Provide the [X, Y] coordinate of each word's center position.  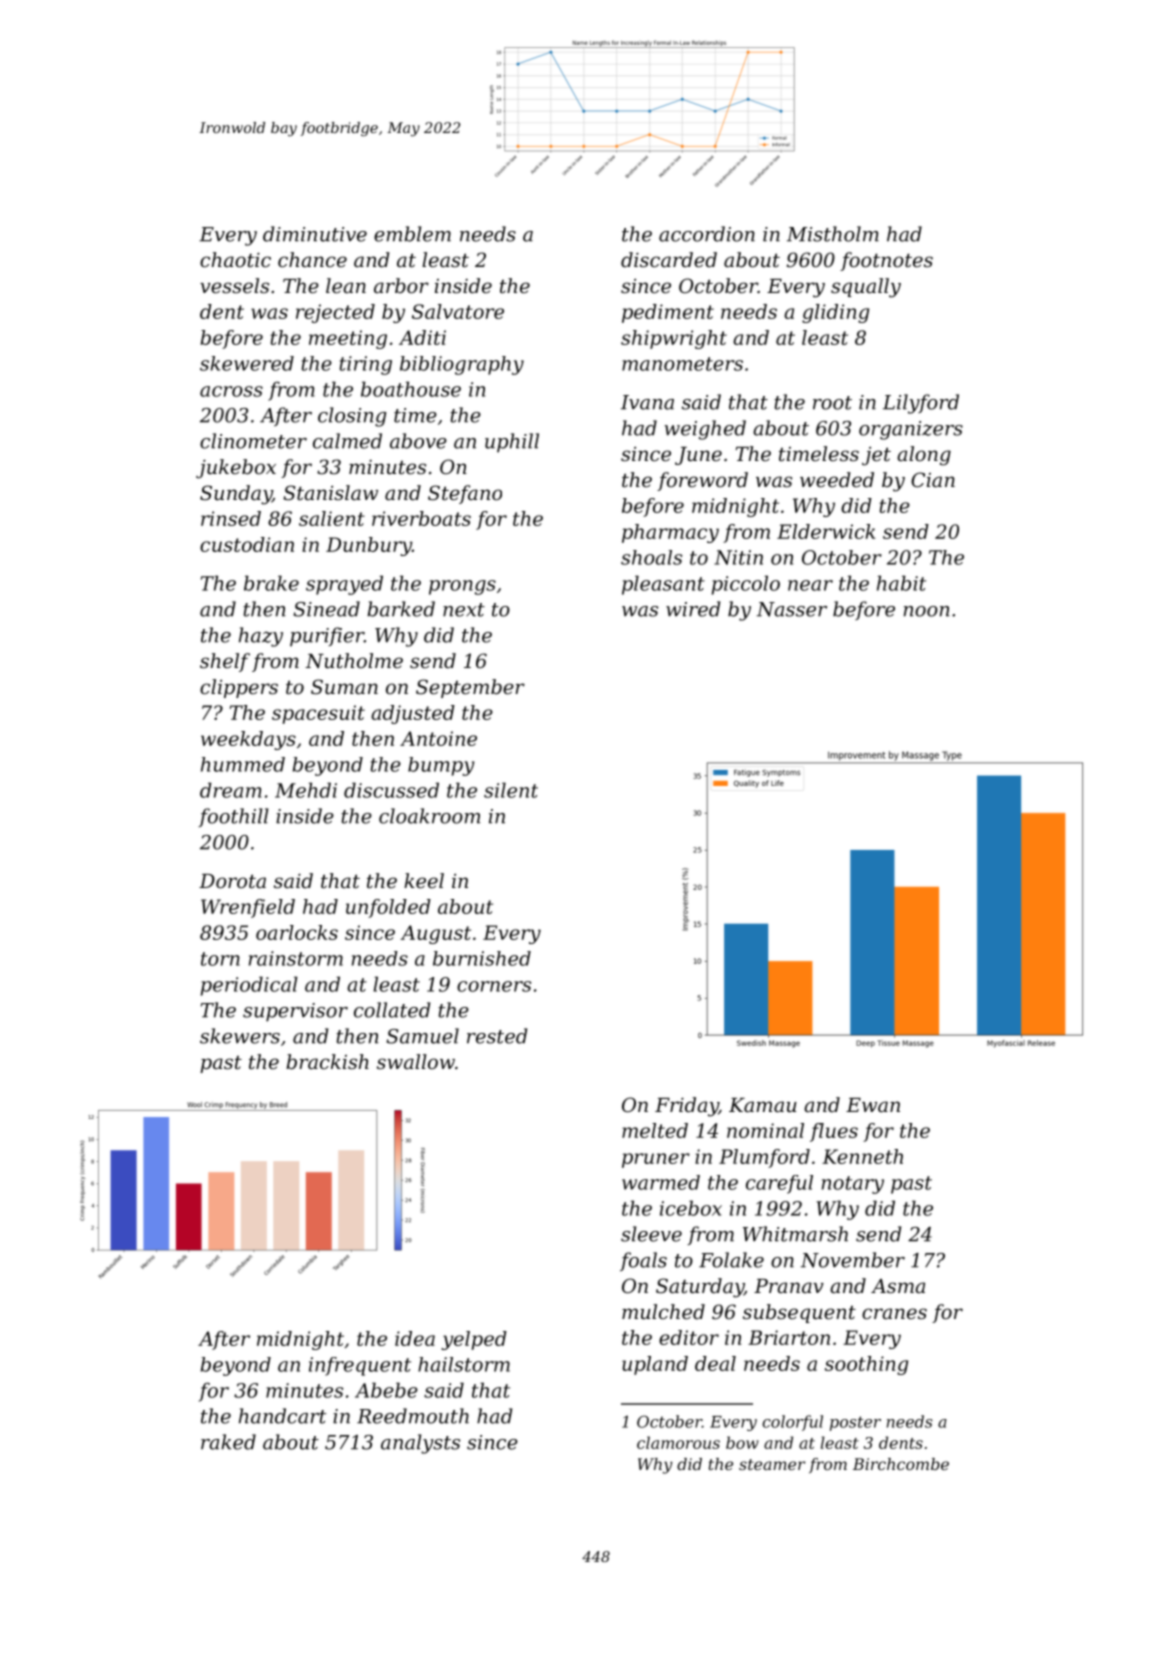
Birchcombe [901, 1464]
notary [853, 1185]
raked [228, 1442]
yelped [474, 1340]
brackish [327, 1062]
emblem [412, 234]
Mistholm [833, 234]
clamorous [678, 1442]
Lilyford [921, 404]
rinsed [231, 518]
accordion [707, 234]
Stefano [465, 494]
